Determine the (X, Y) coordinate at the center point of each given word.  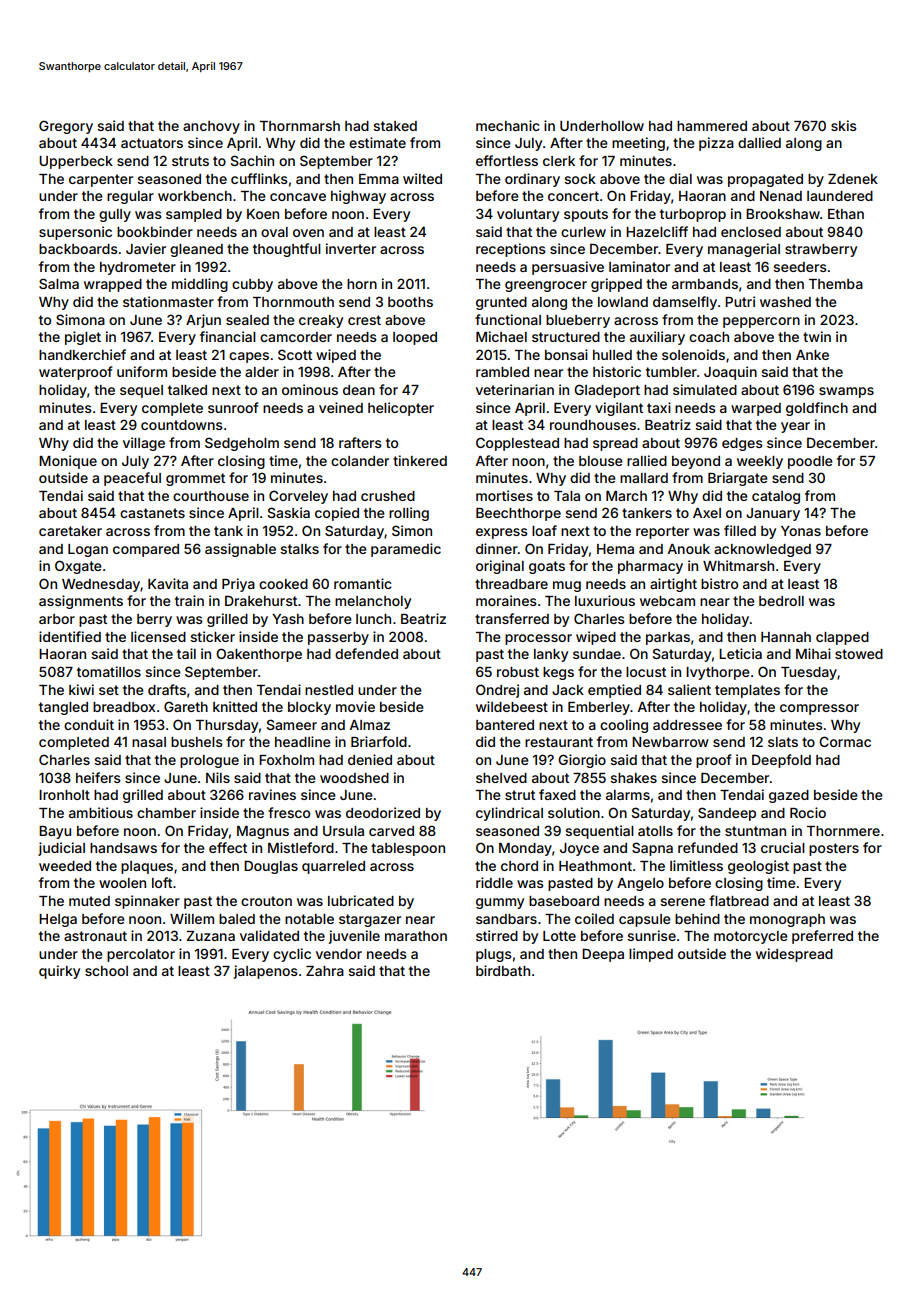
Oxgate (78, 567)
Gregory (66, 127)
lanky (551, 655)
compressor (819, 709)
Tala (567, 496)
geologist (758, 867)
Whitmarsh (738, 565)
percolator (141, 955)
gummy (500, 903)
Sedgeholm (242, 444)
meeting (638, 144)
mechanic (508, 125)
